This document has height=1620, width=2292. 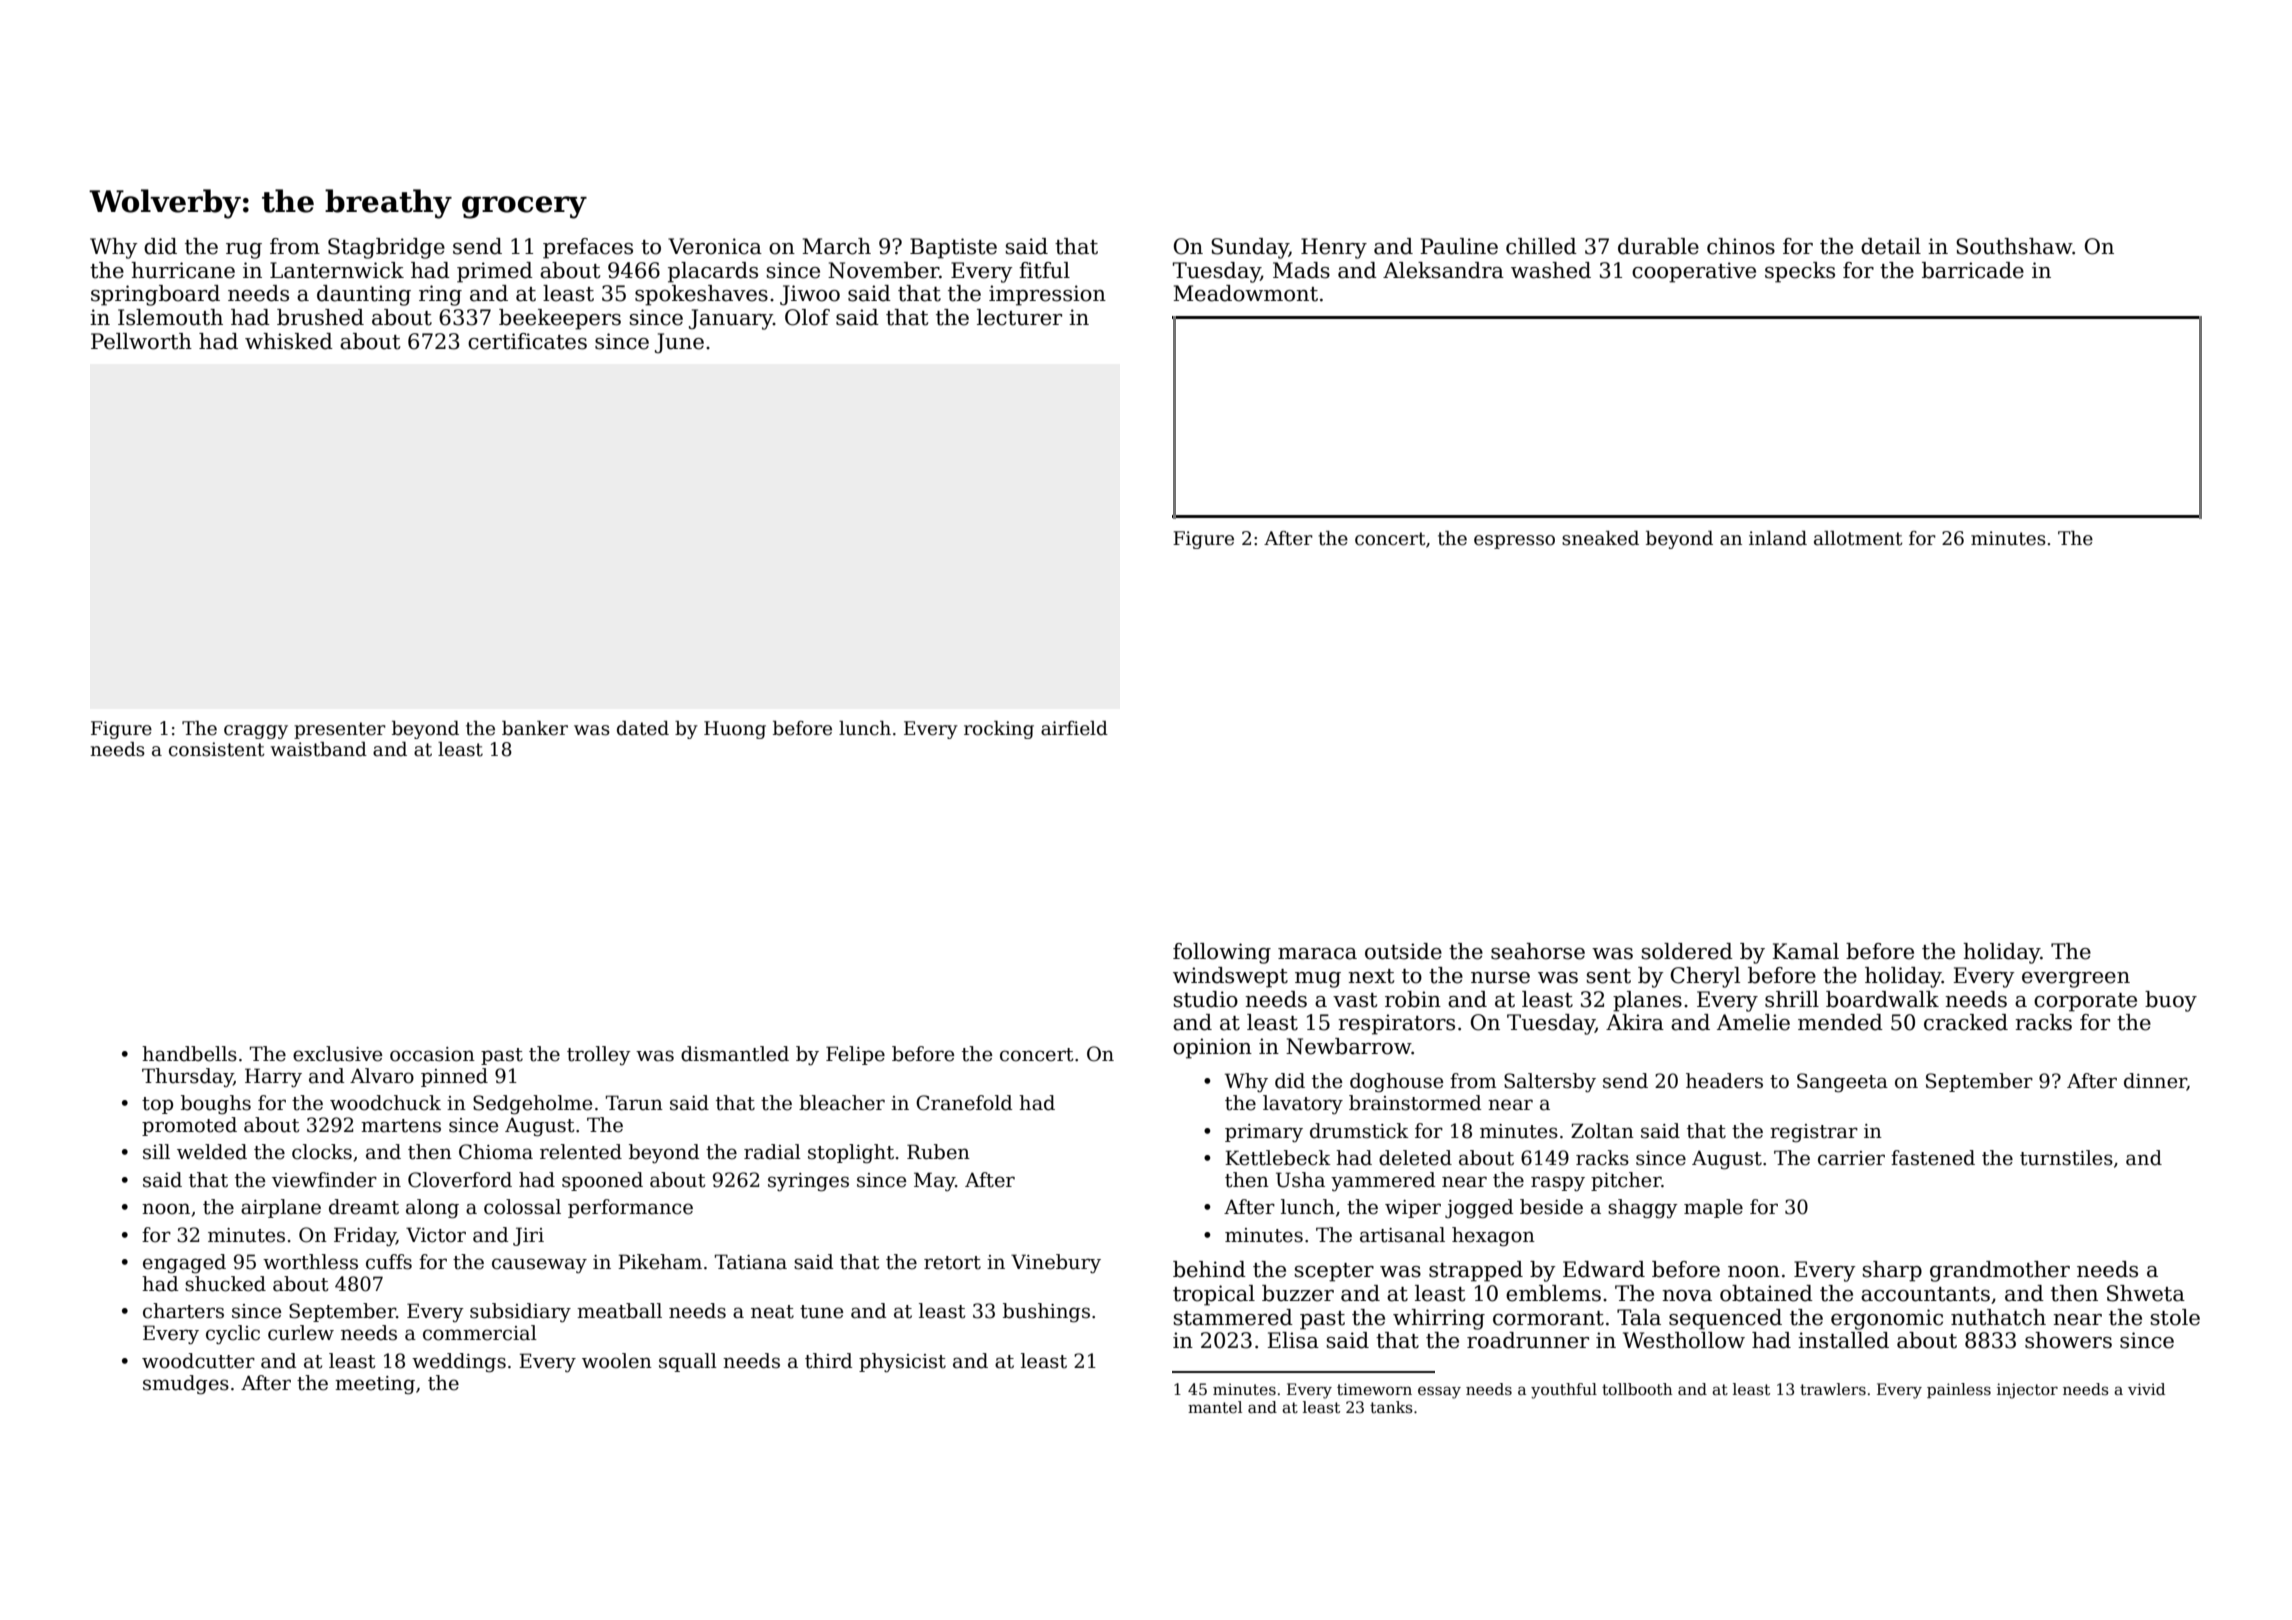 I want to click on Pellworth, so click(x=141, y=341).
